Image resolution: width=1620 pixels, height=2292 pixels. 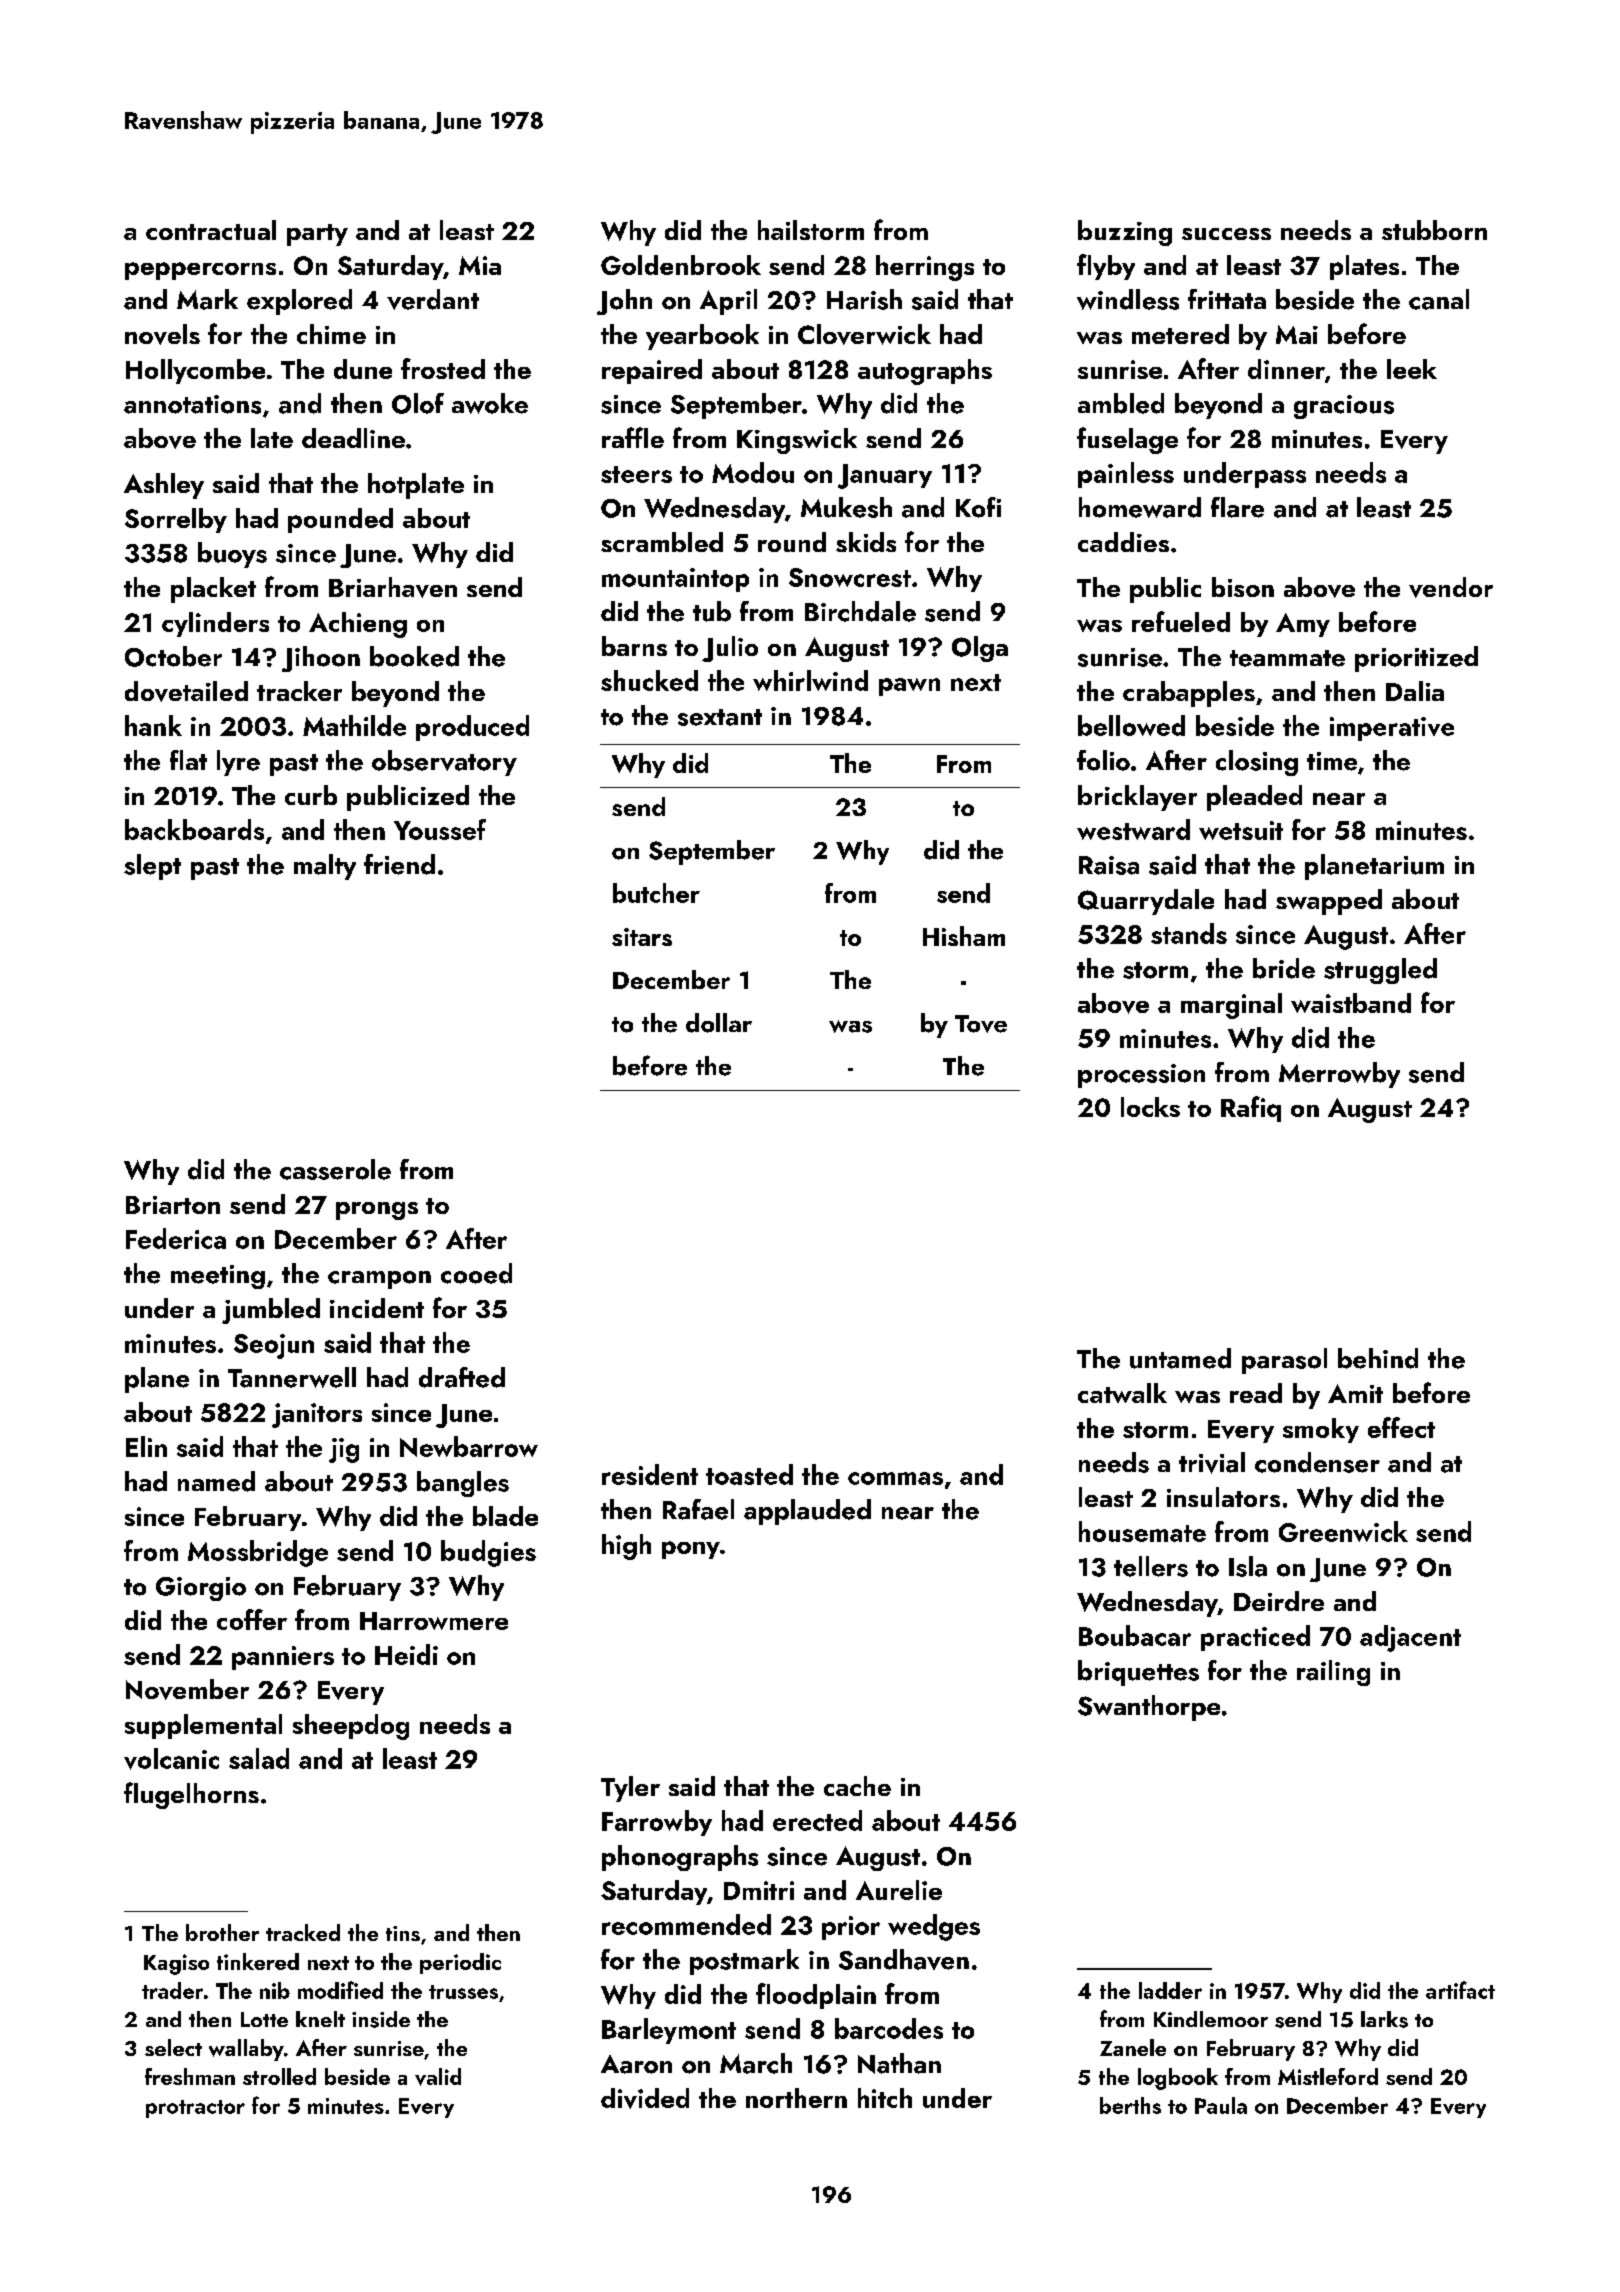 What do you see at coordinates (1451, 587) in the screenshot?
I see `vendor` at bounding box center [1451, 587].
